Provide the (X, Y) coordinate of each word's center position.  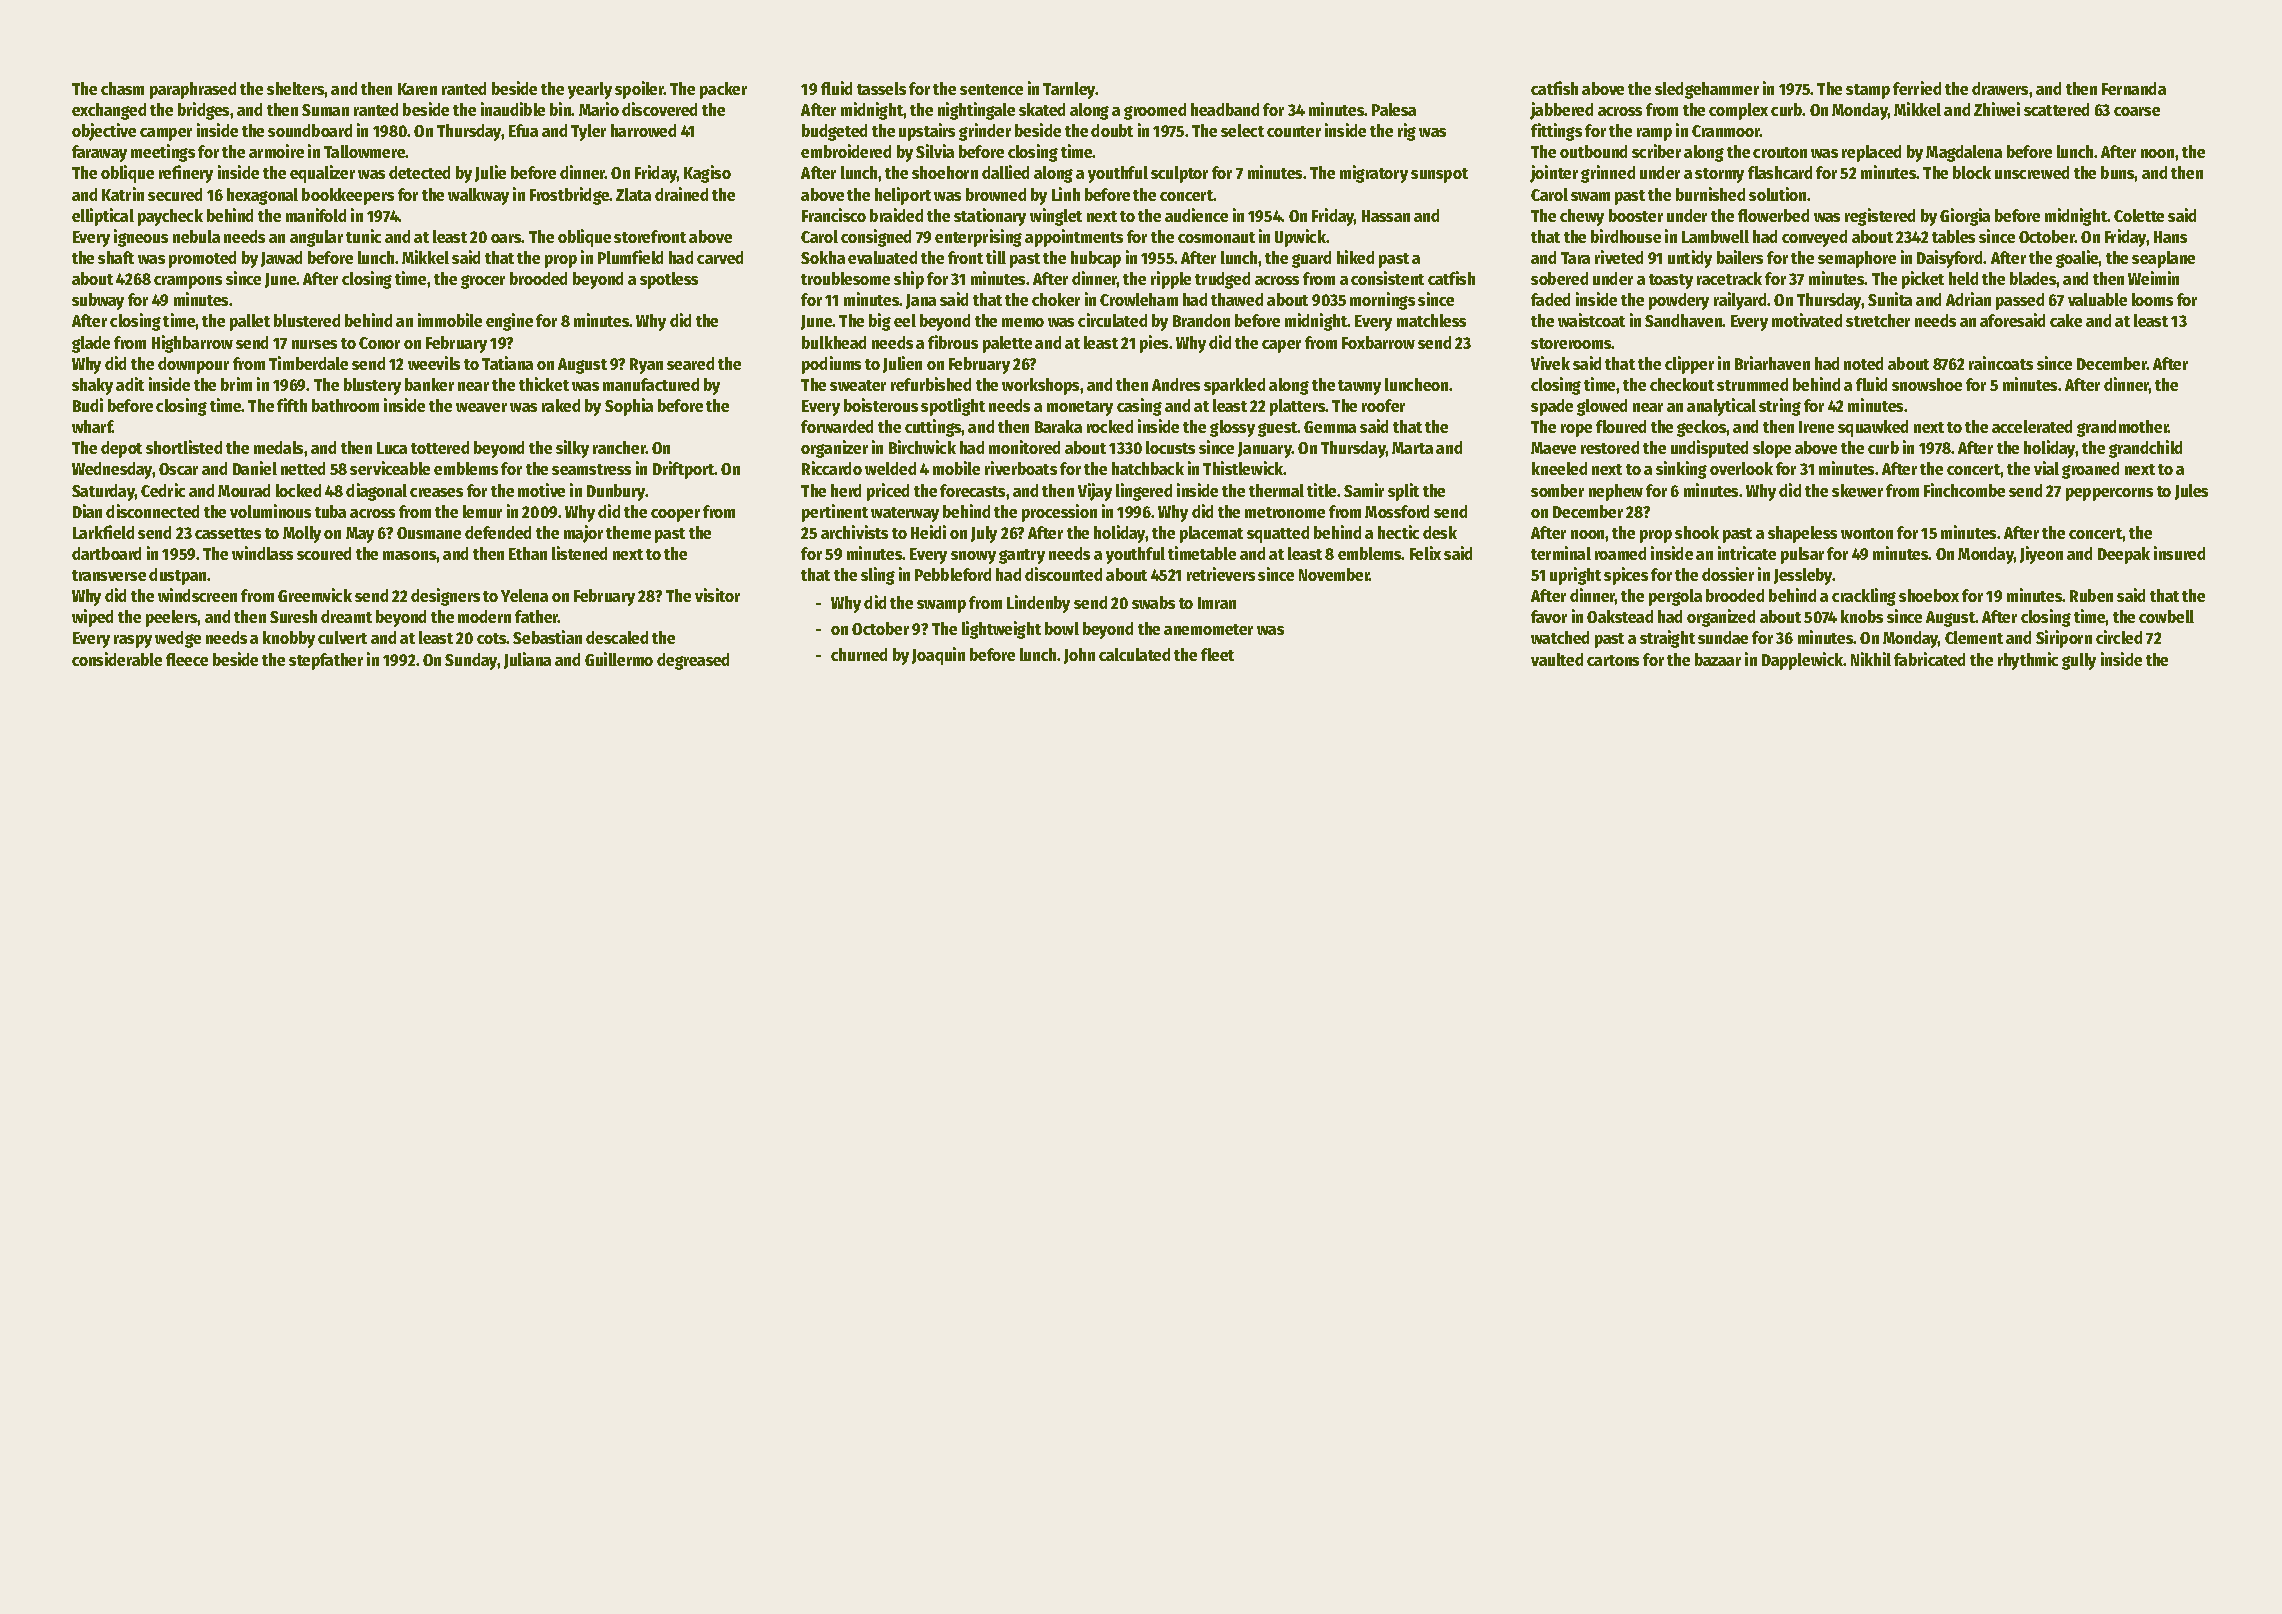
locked (298, 490)
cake (2066, 320)
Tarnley (1069, 90)
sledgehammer (1707, 90)
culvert (342, 637)
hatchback (1148, 468)
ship (909, 280)
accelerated (2032, 426)
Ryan (646, 366)
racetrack (1729, 278)
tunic (363, 236)
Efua (523, 130)
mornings (1382, 301)
